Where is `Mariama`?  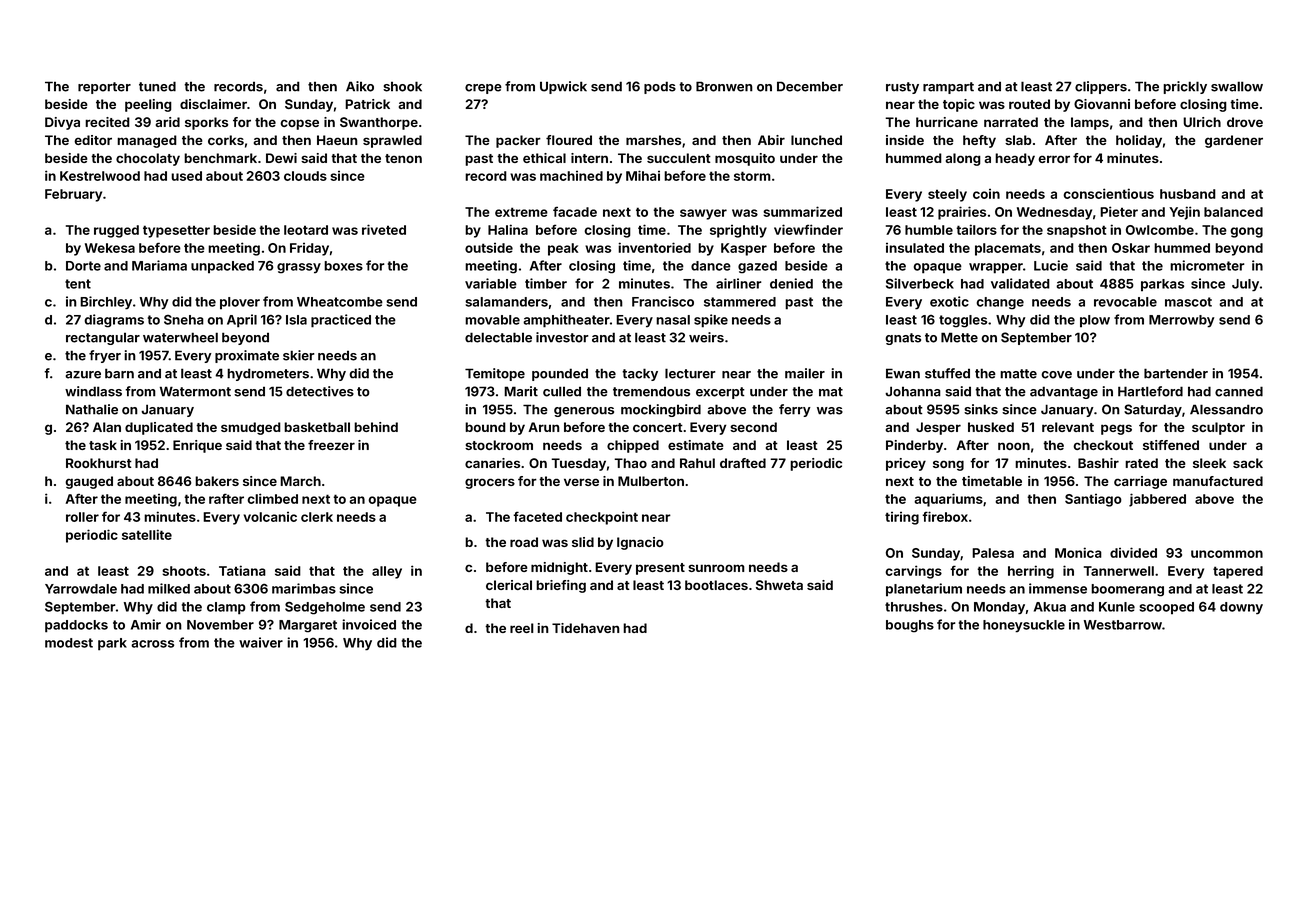 Mariama is located at coordinates (159, 265).
